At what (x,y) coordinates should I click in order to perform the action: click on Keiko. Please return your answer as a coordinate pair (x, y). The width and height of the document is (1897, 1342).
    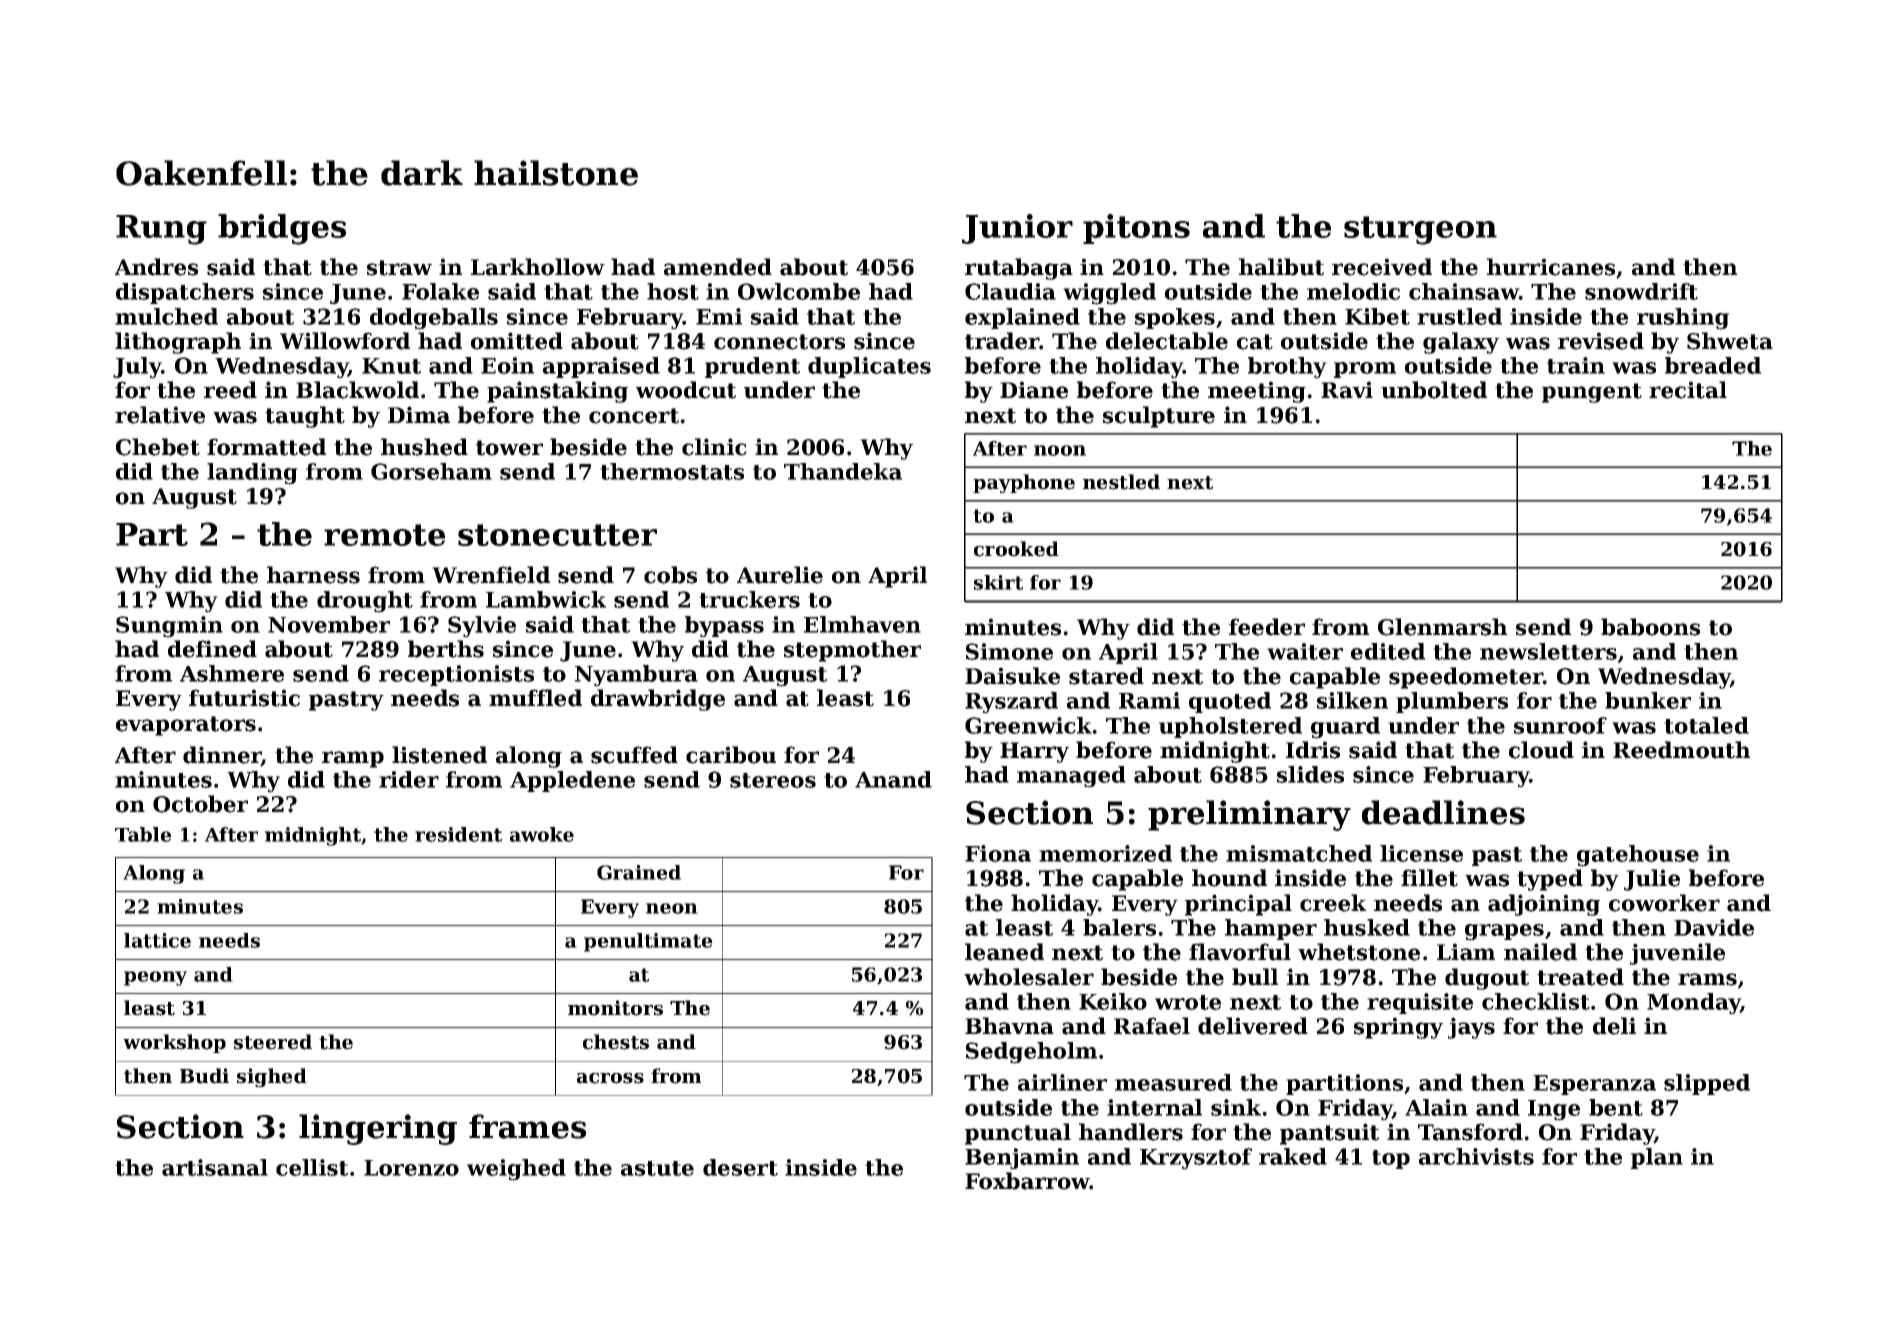
    Looking at the image, I should click on (1113, 1001).
